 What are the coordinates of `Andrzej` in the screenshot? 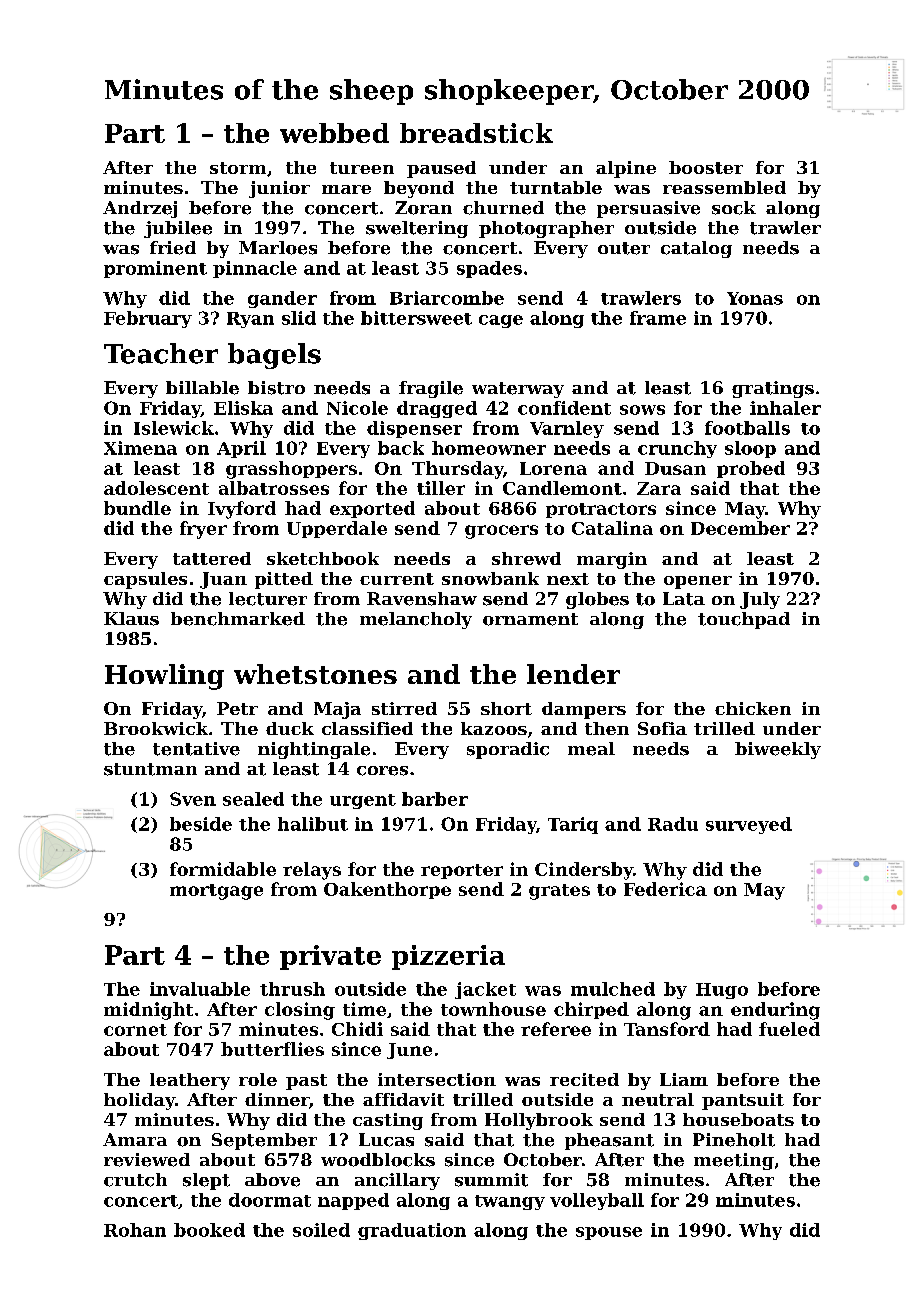 It's located at (140, 209).
